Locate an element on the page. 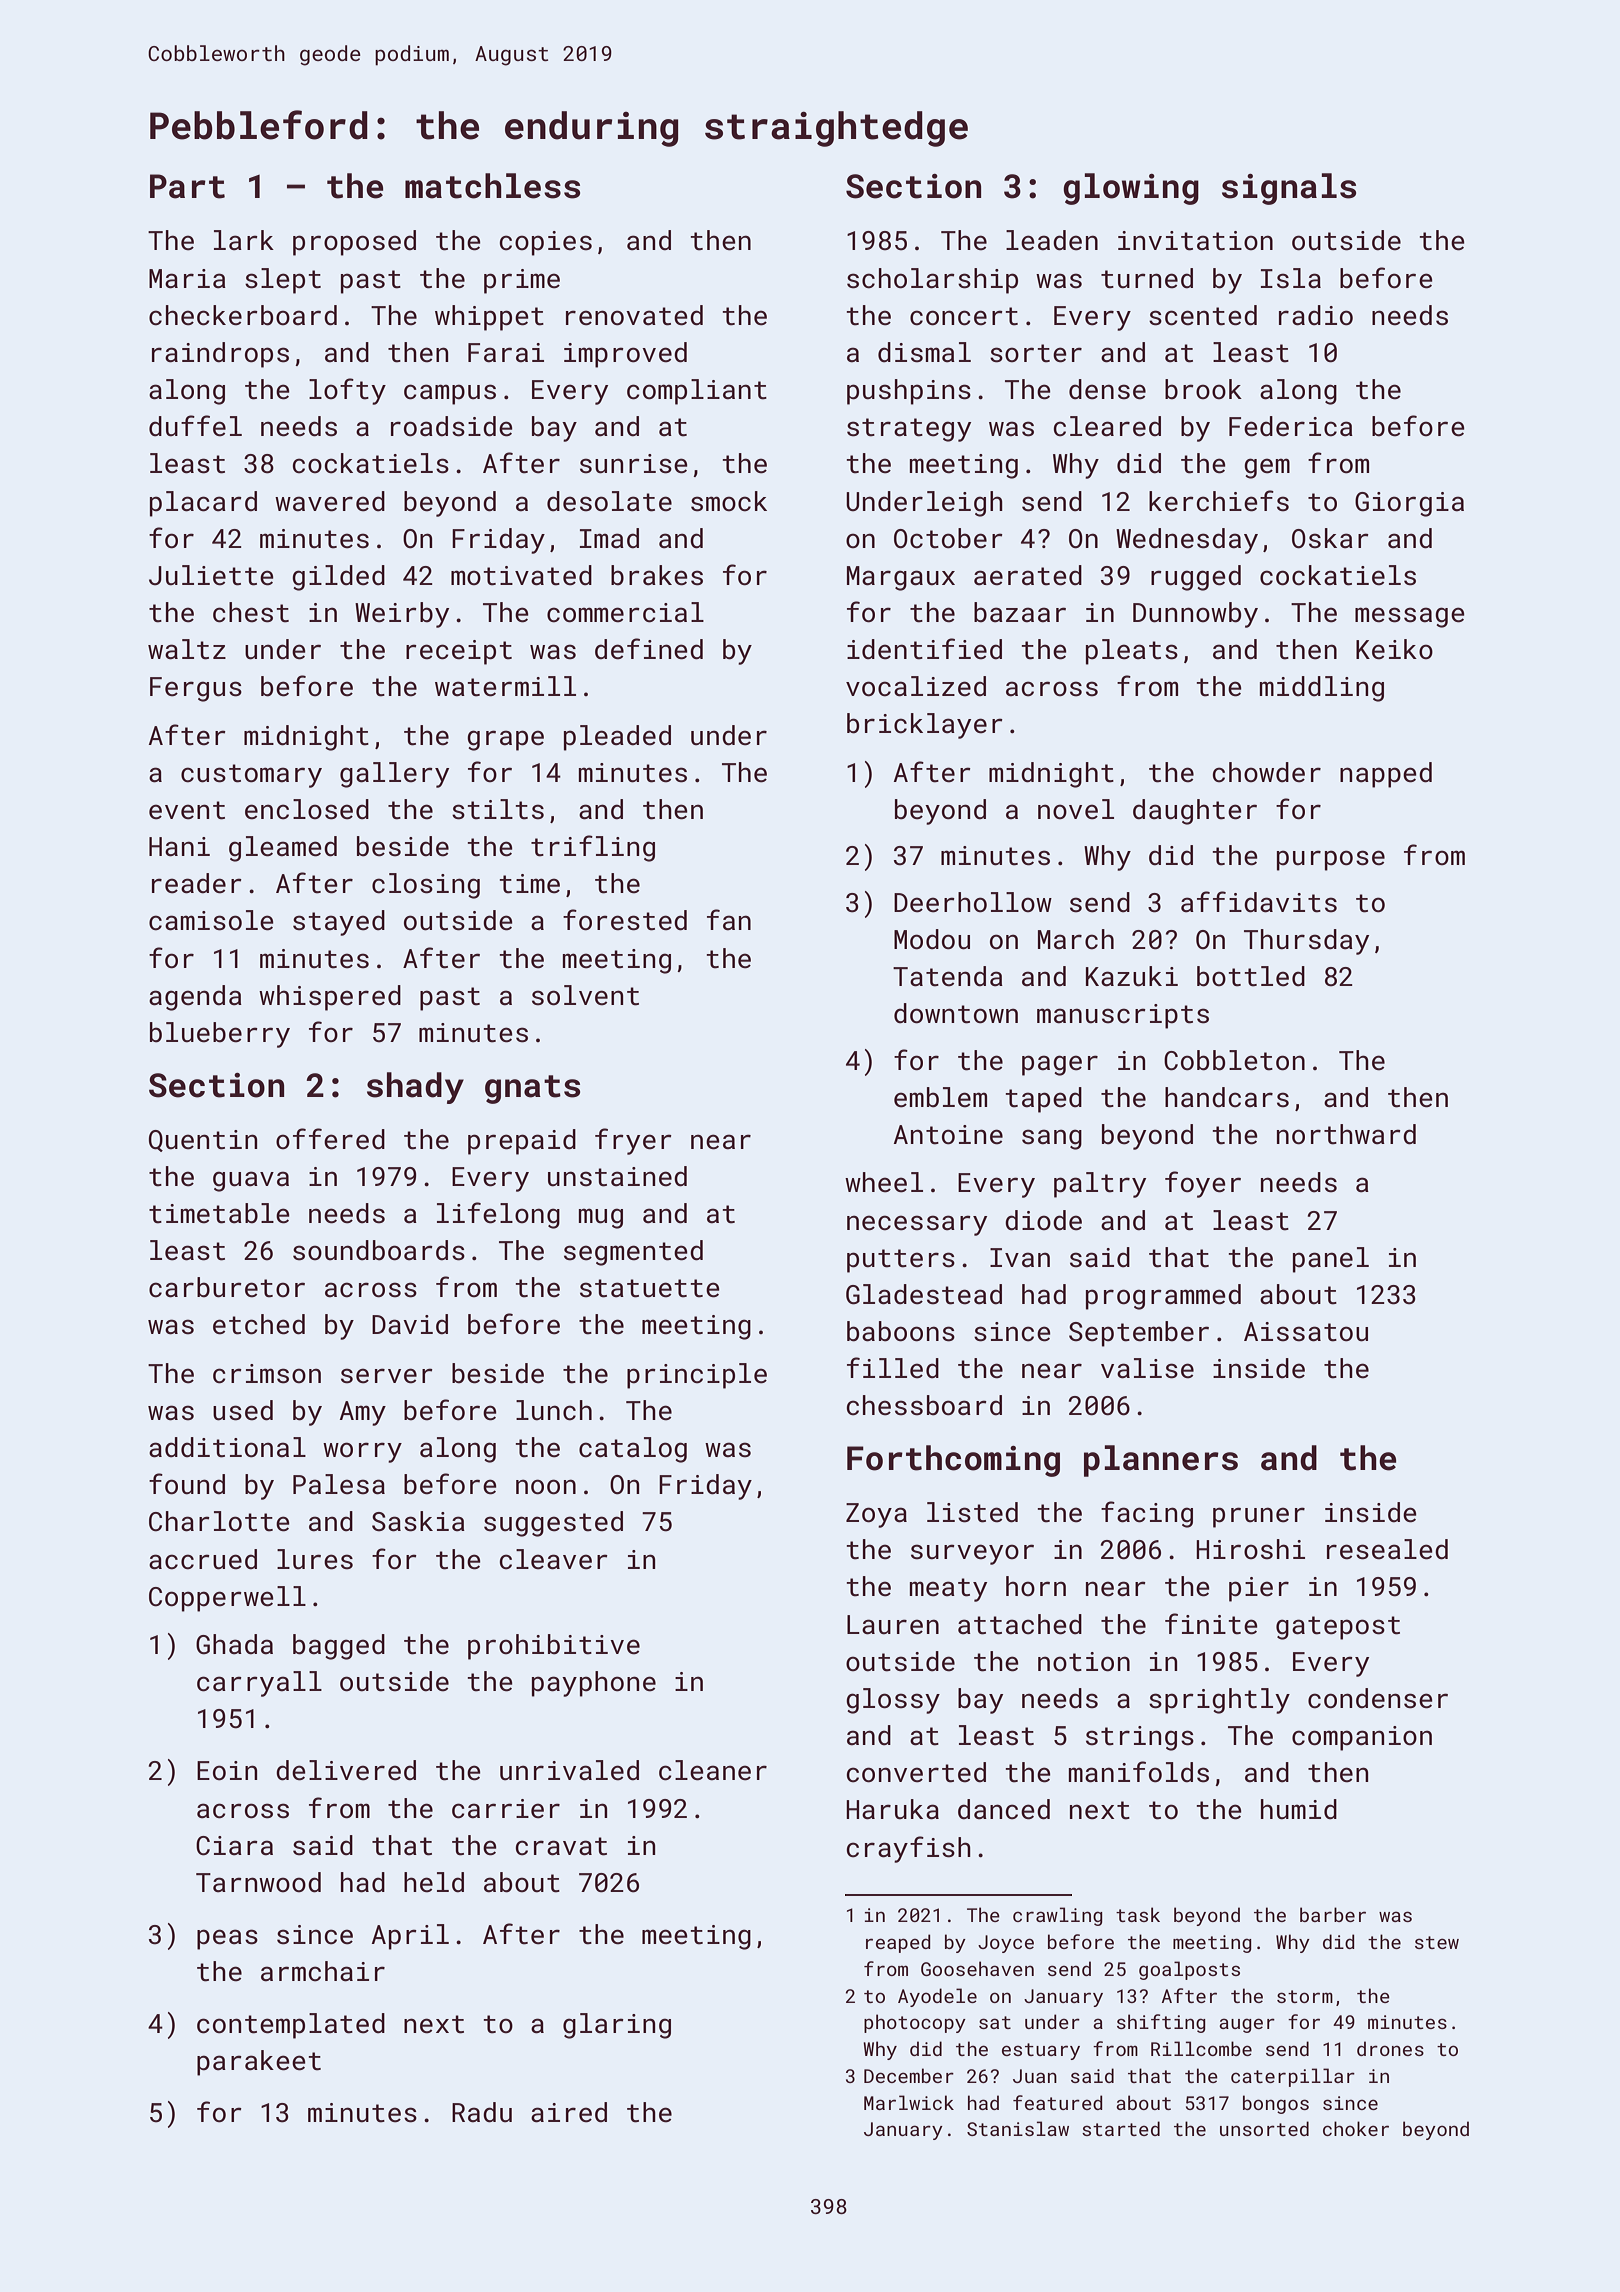 The height and width of the document is (2292, 1620). trifling is located at coordinates (593, 848).
